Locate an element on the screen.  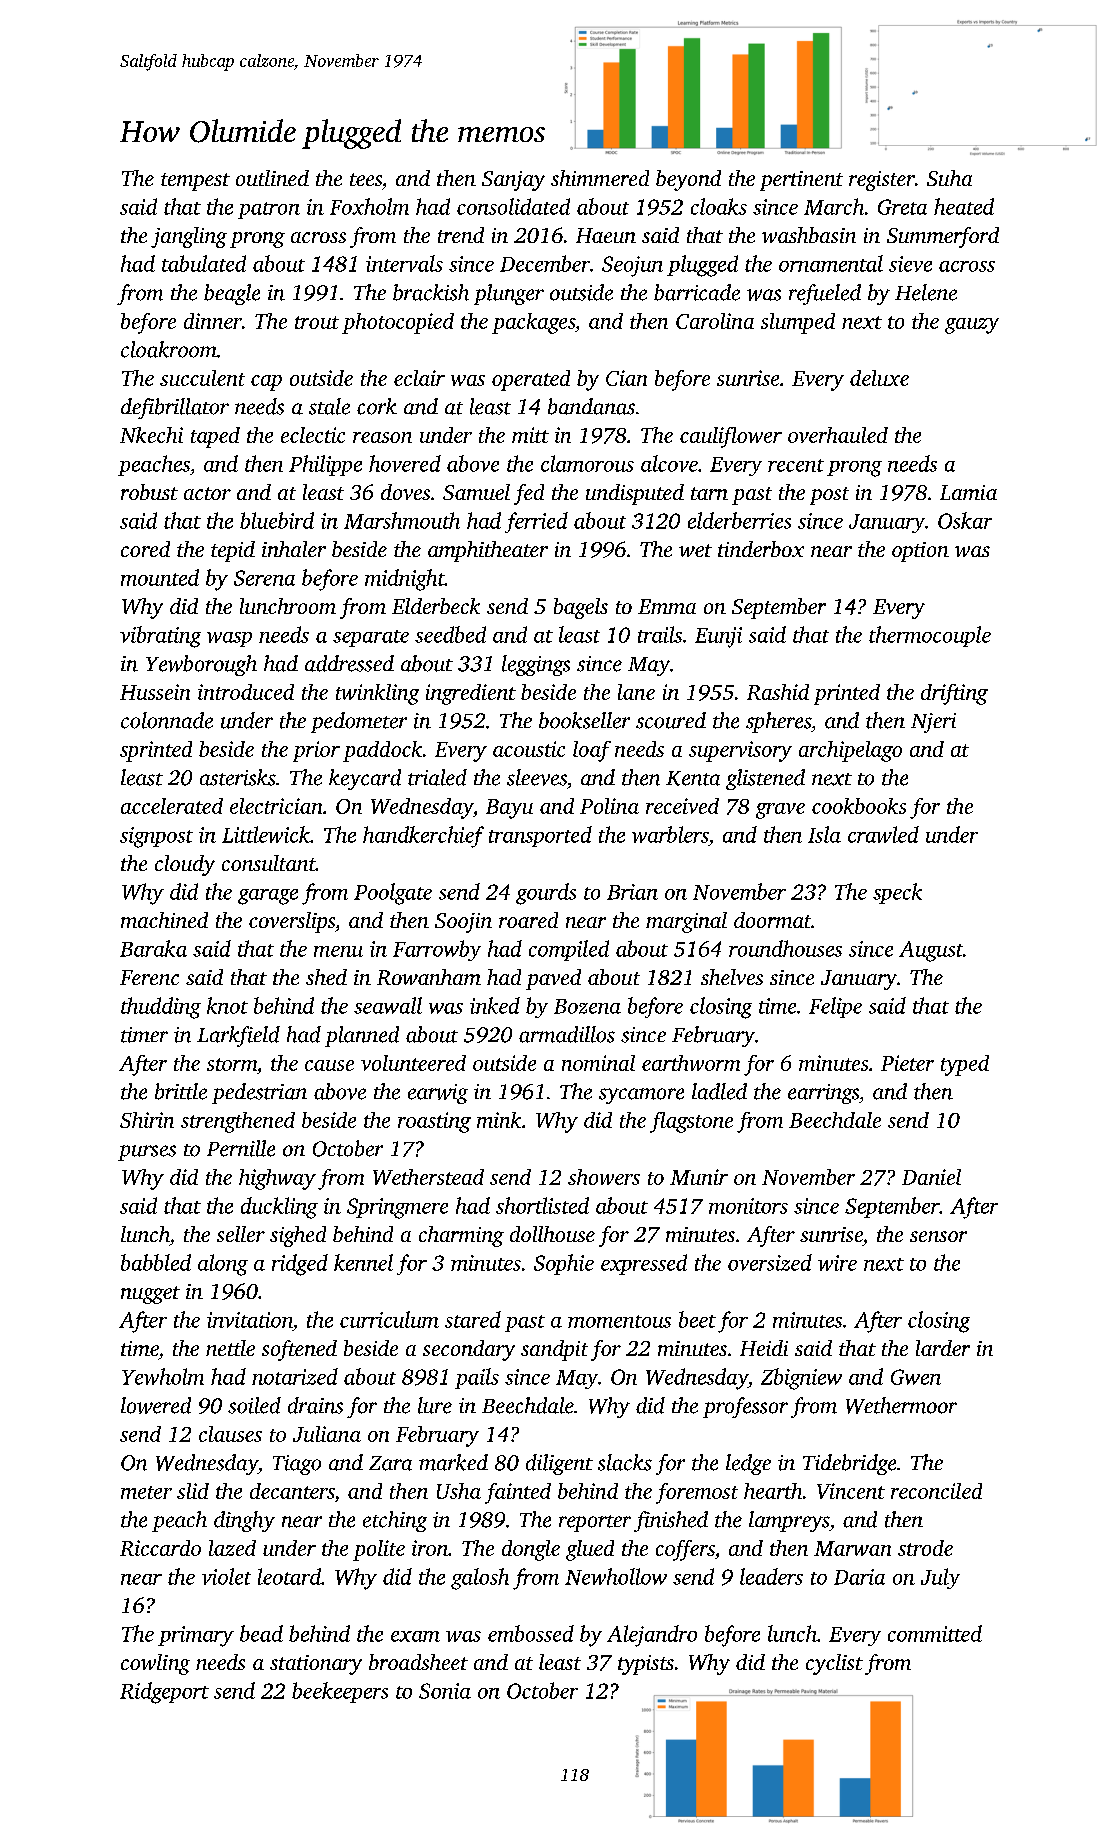
Lamia is located at coordinates (968, 492).
